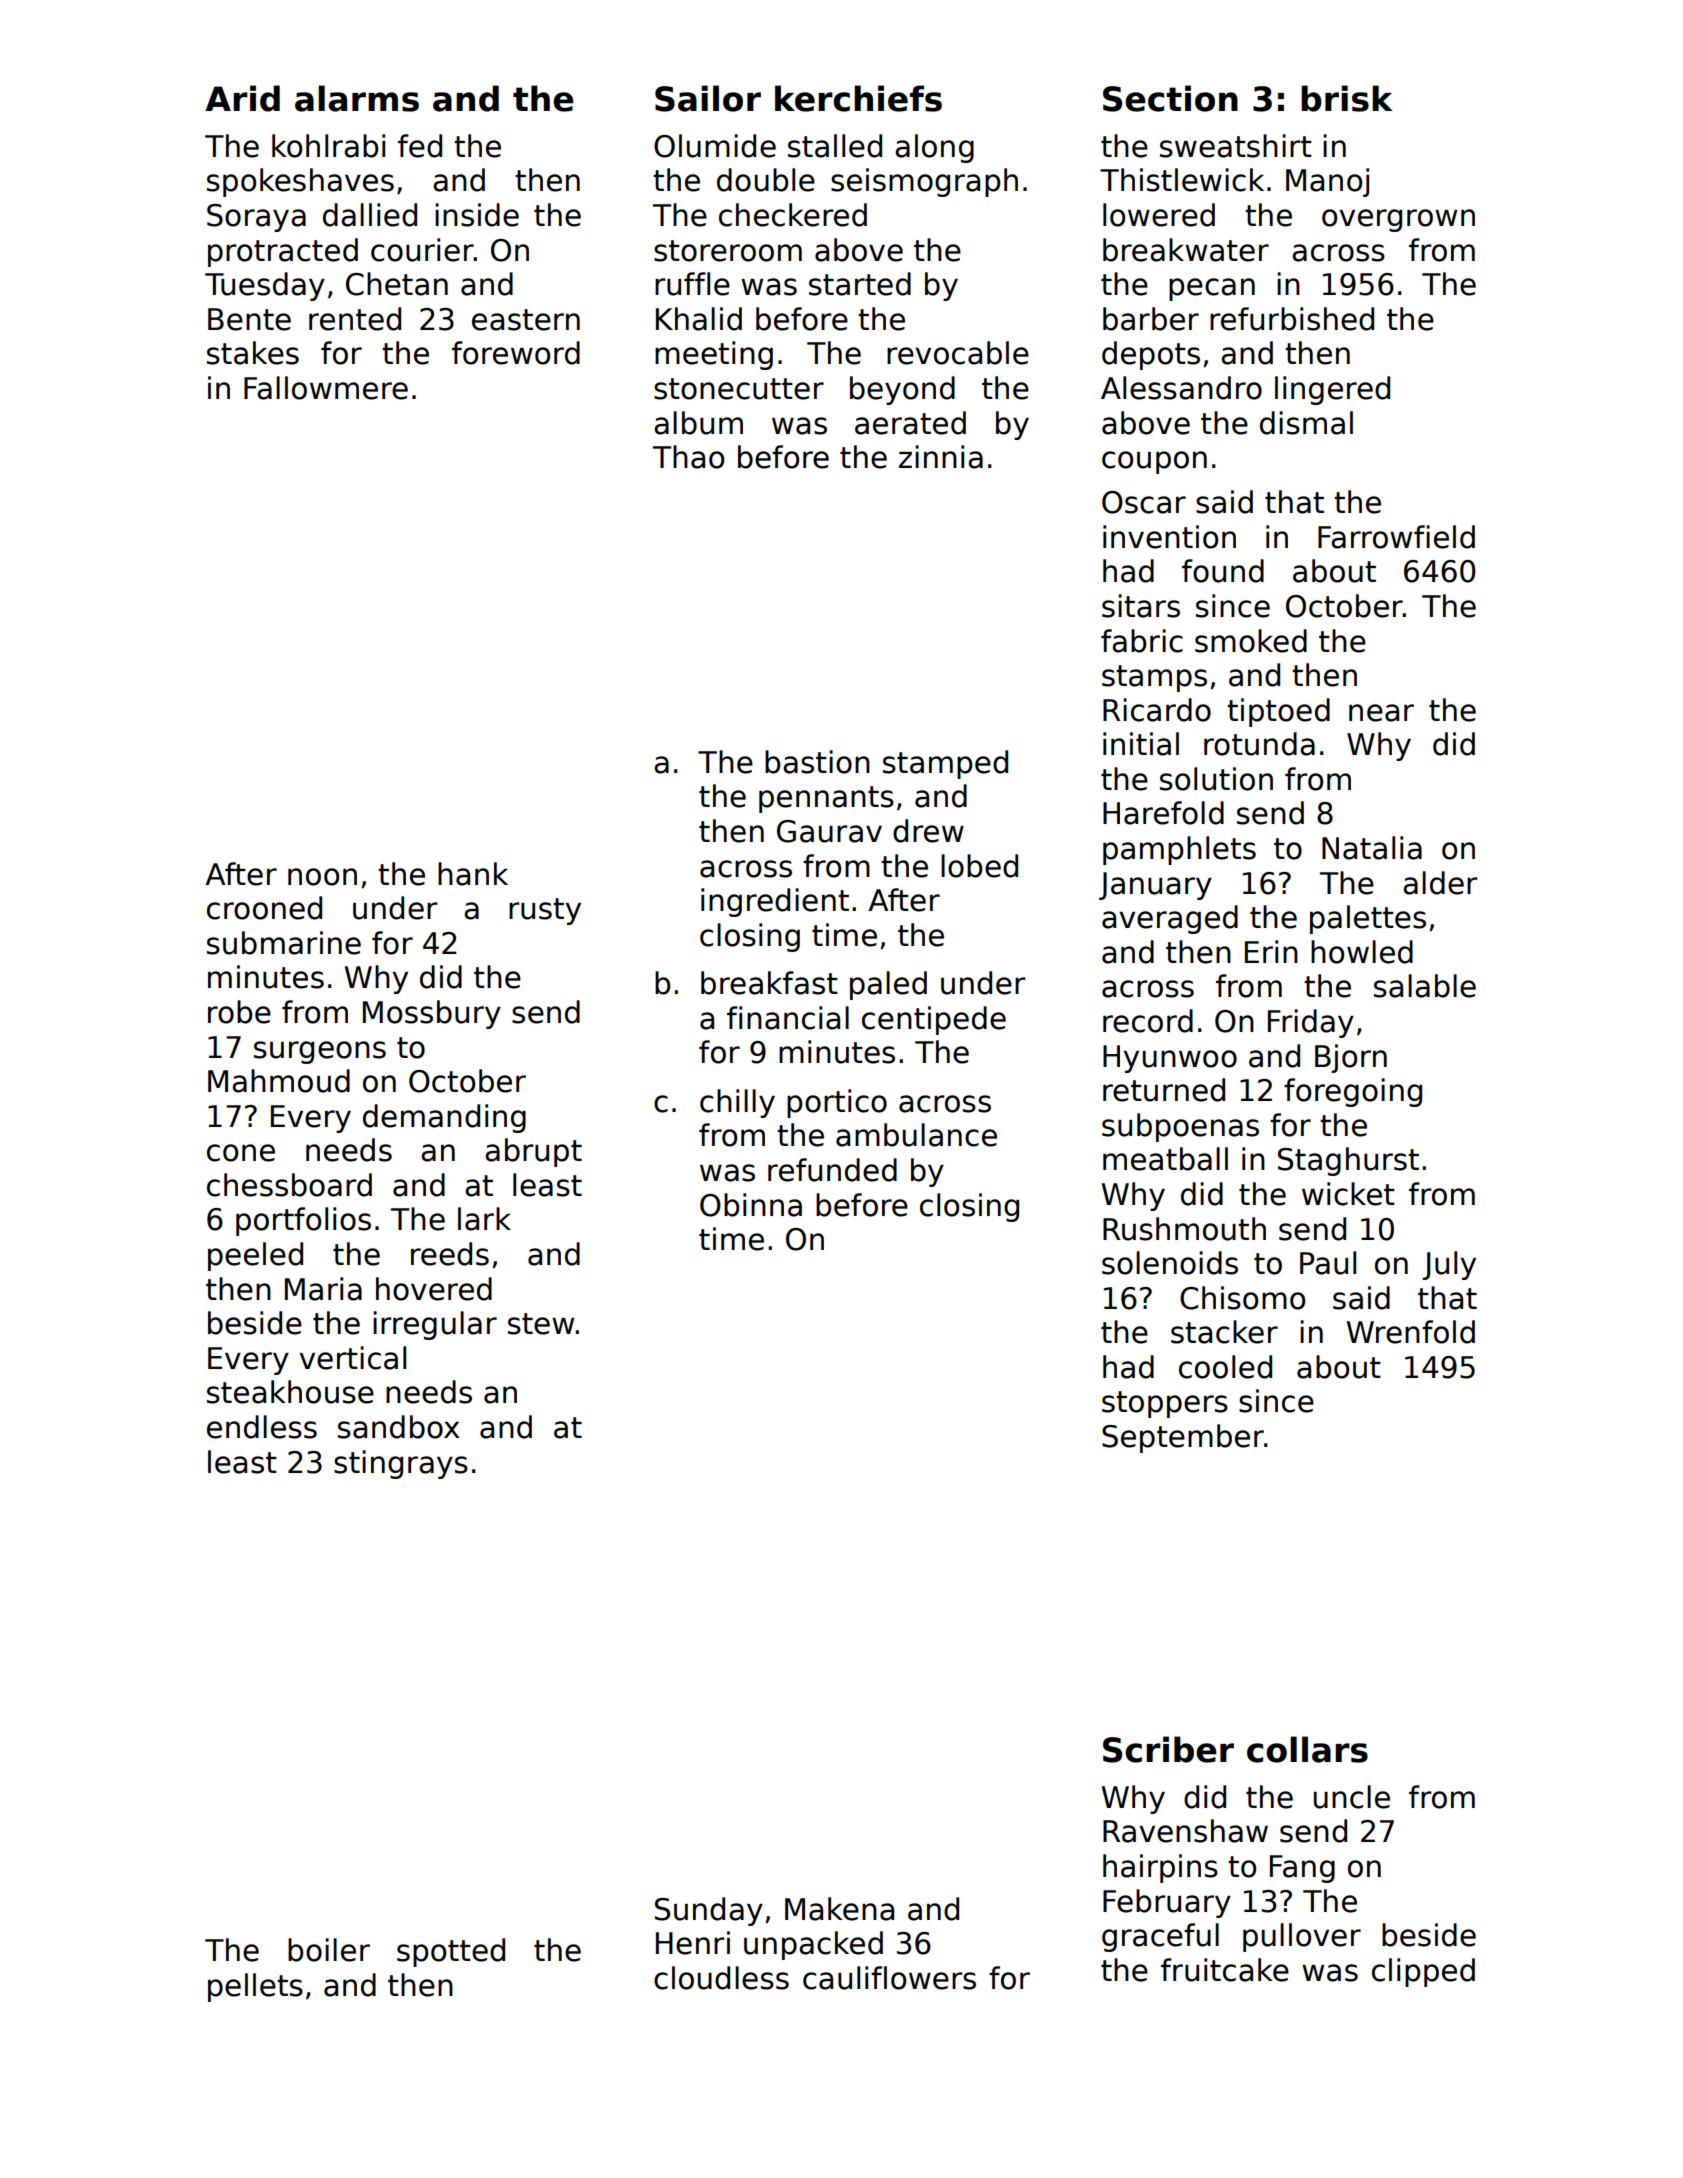 The width and height of the screenshot is (1683, 2178). Describe the element at coordinates (255, 1987) in the screenshot. I see `pellets` at that location.
